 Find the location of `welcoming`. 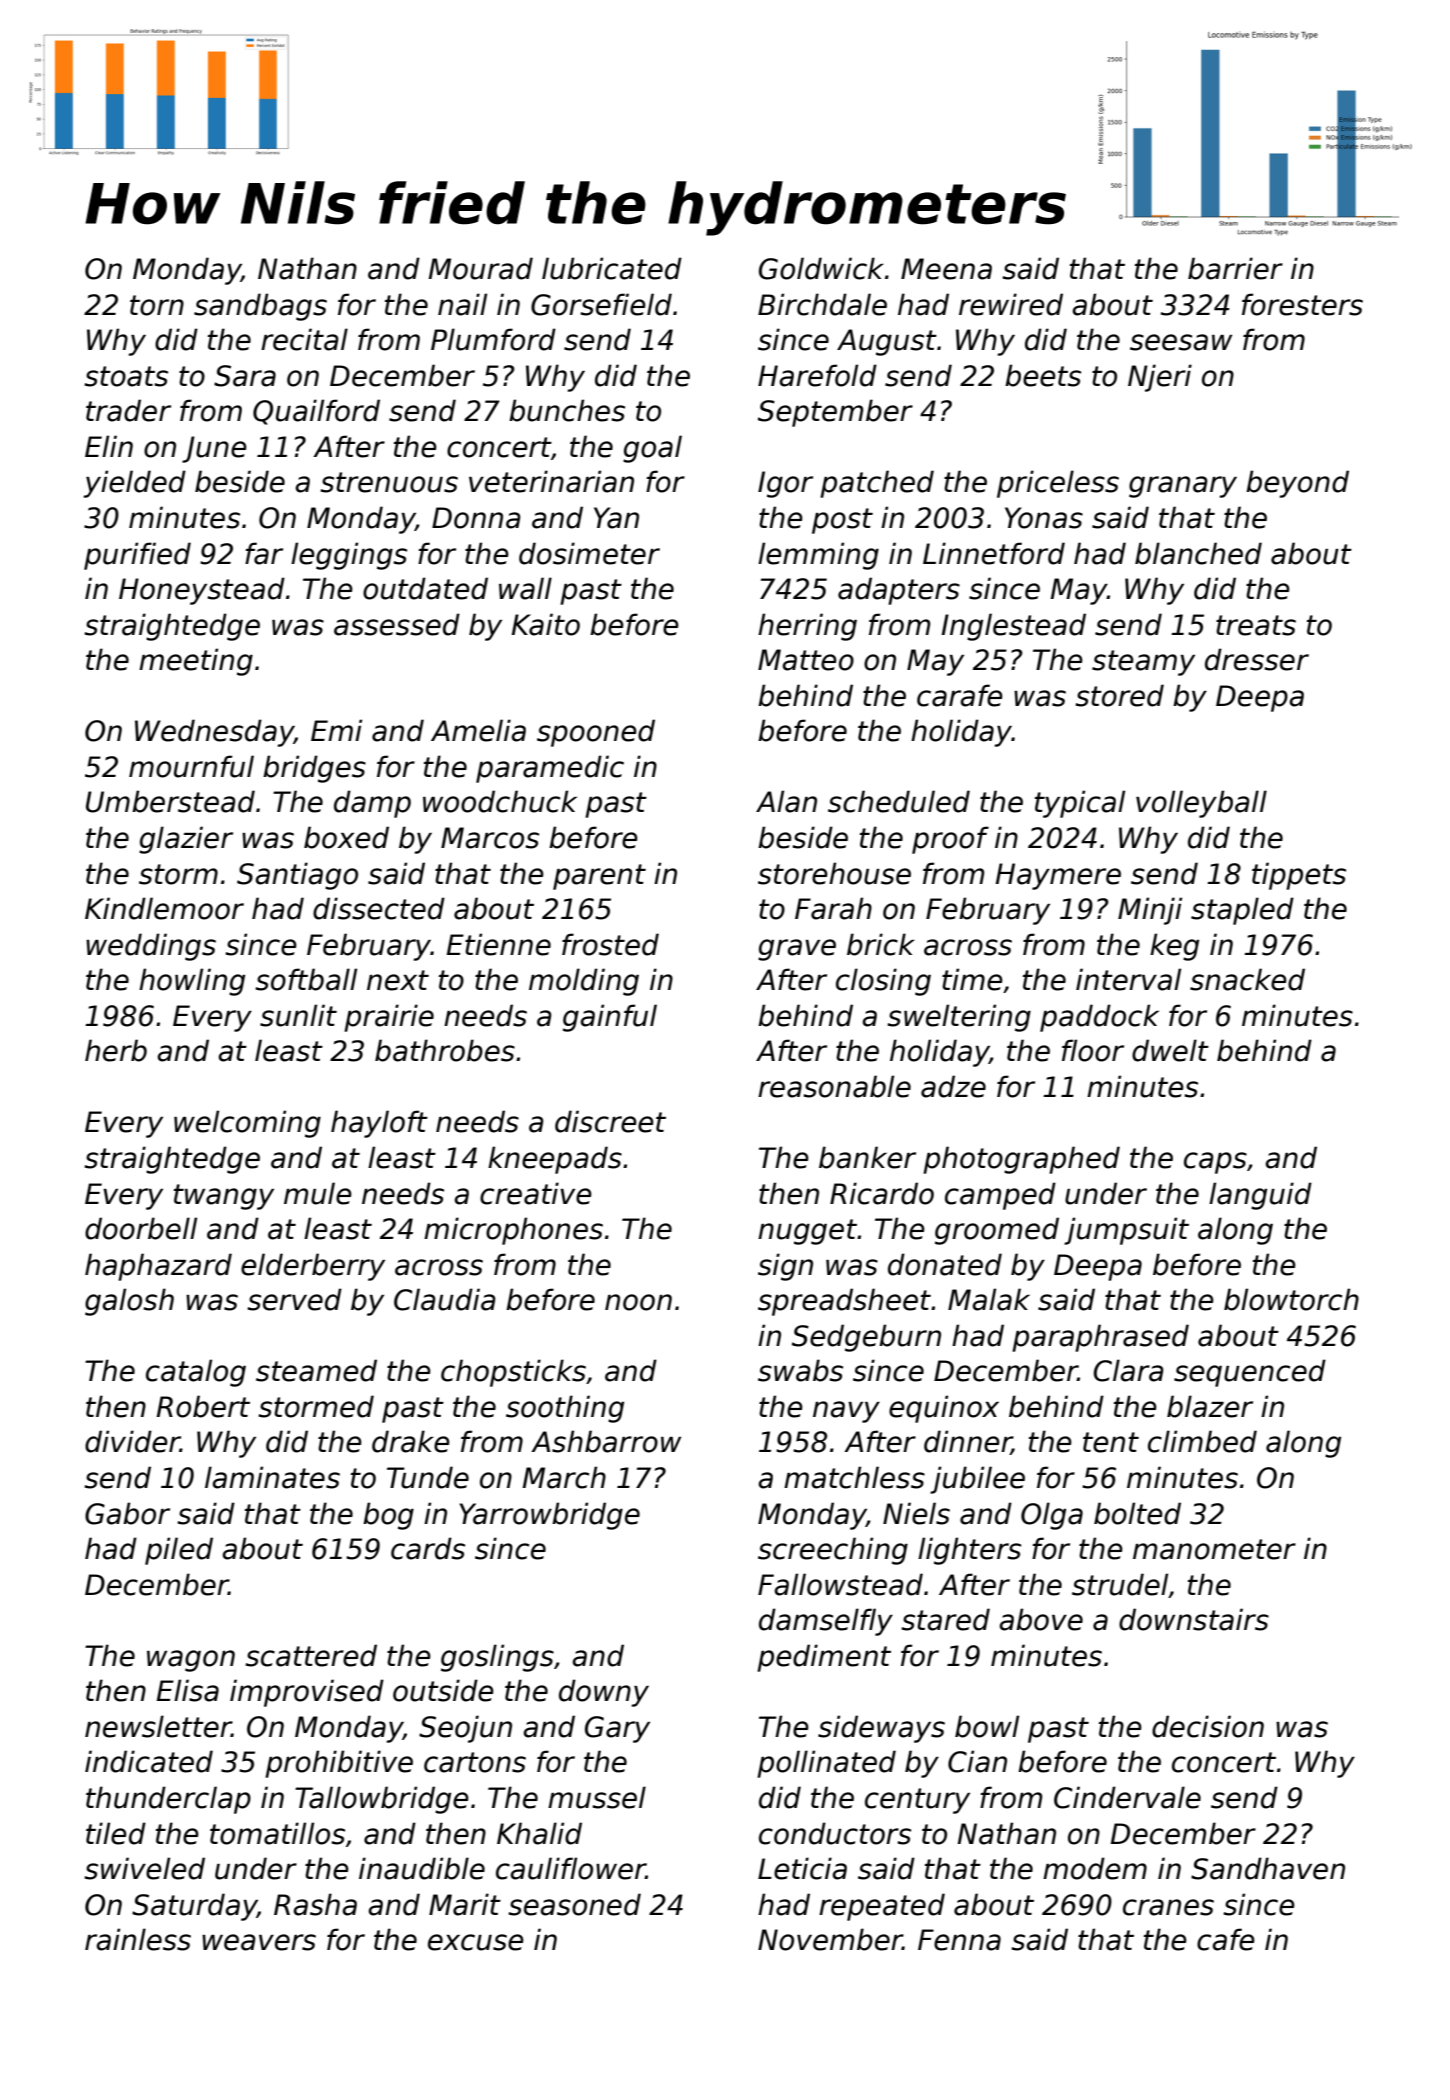

welcoming is located at coordinates (247, 1124).
